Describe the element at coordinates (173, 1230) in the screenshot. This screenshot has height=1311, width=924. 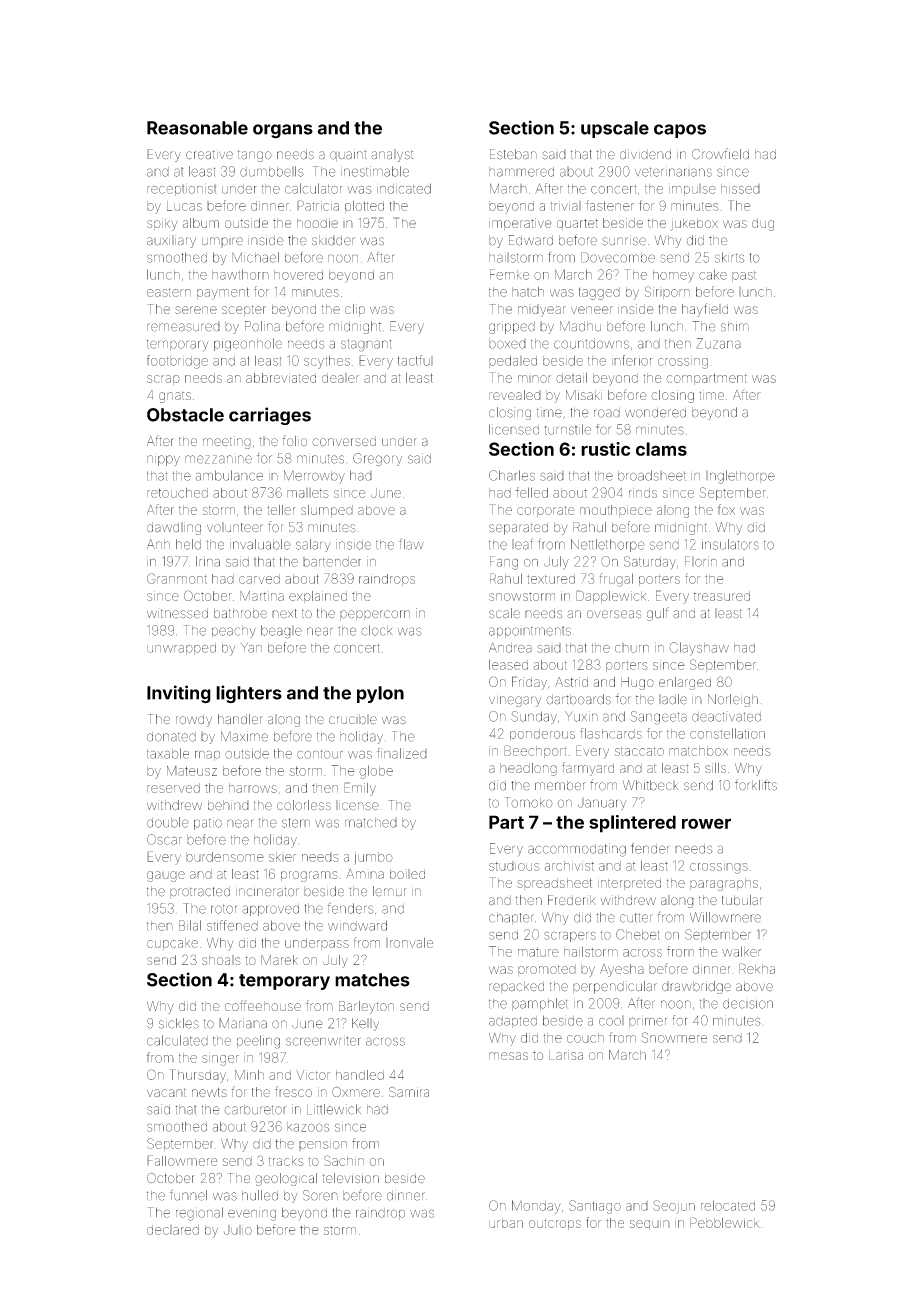
I see `declared` at that location.
